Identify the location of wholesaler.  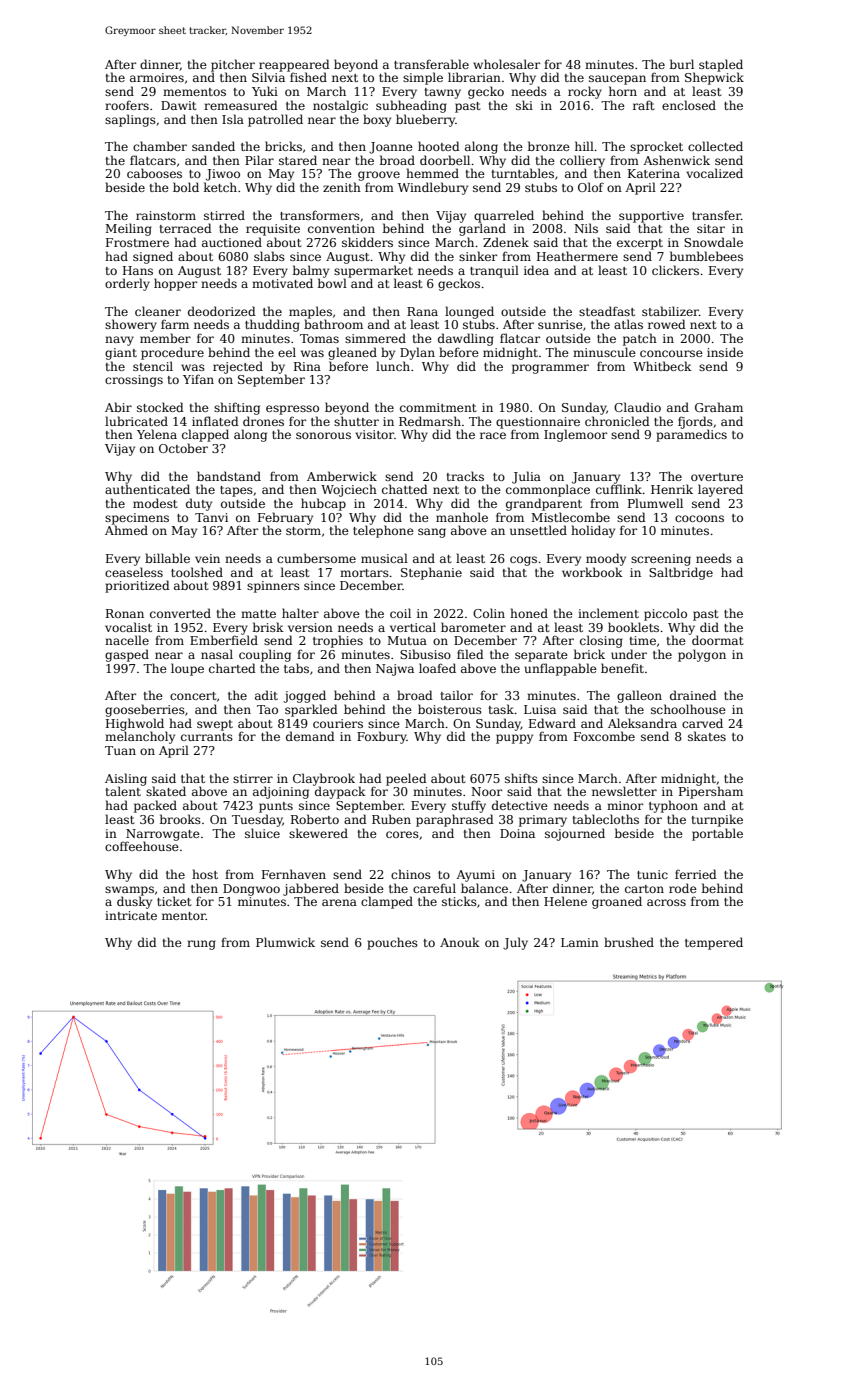
(506, 64).
